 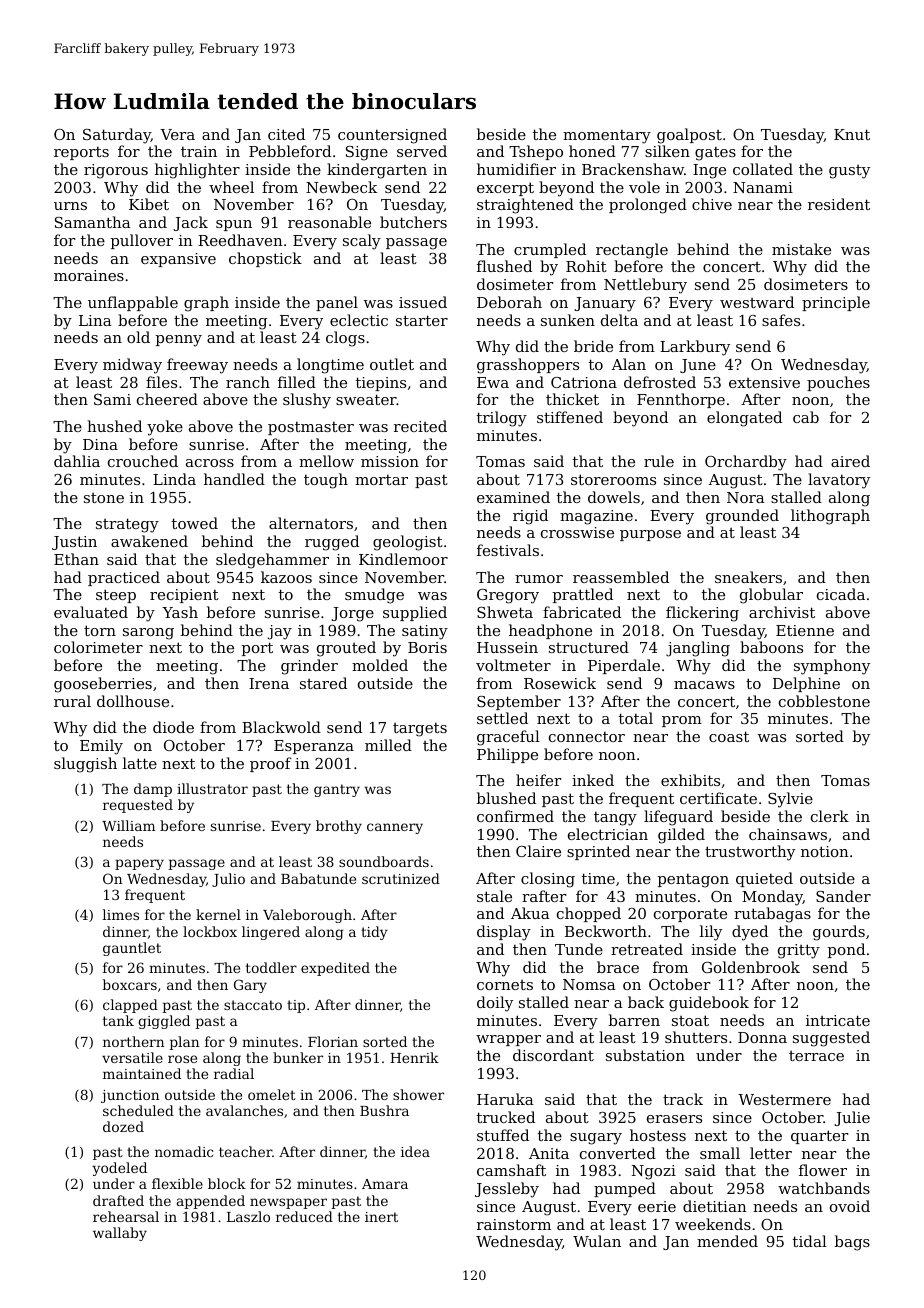 I want to click on Philippe, so click(x=507, y=755).
